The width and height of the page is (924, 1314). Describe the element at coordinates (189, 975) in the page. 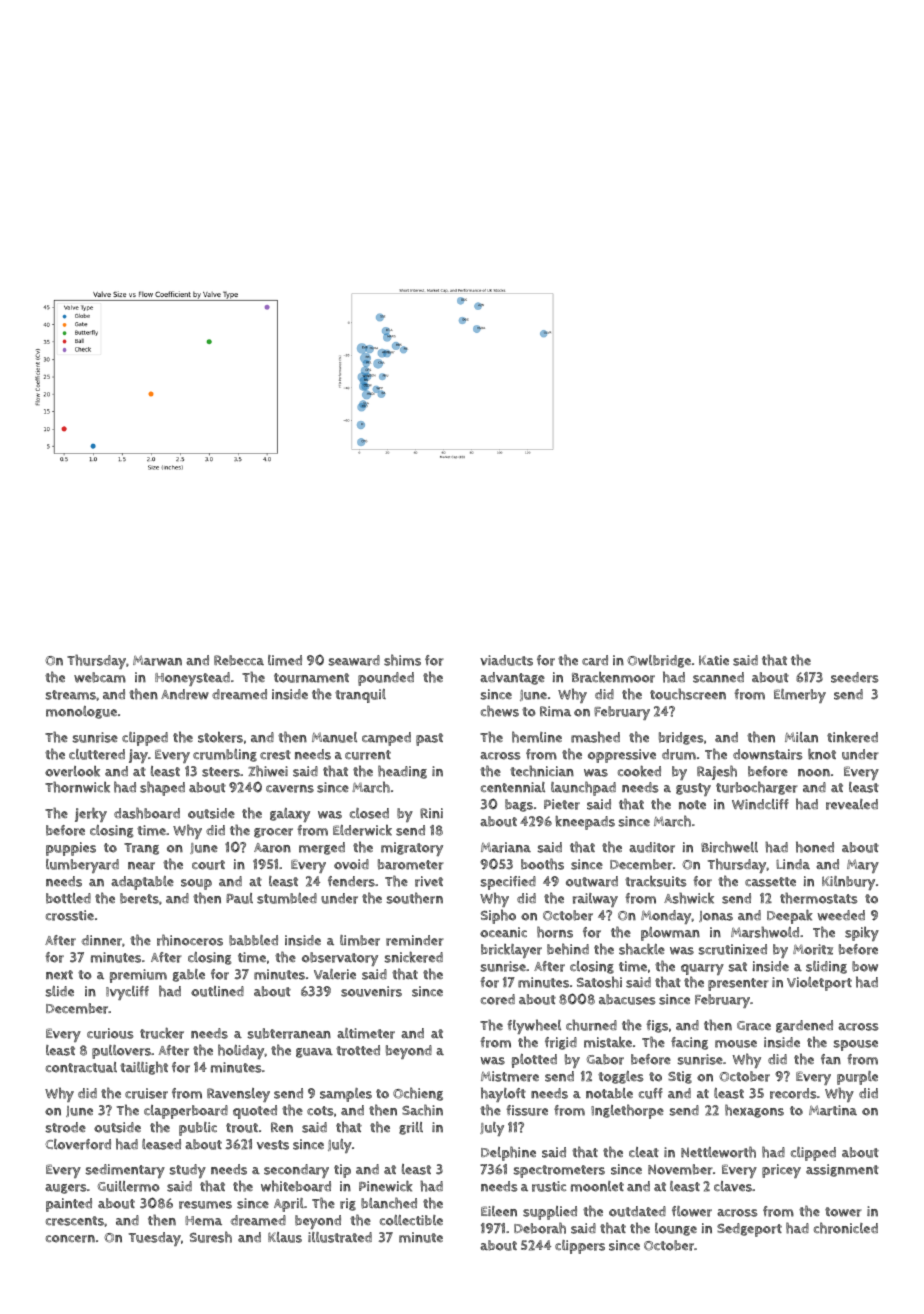

I see `gable` at that location.
